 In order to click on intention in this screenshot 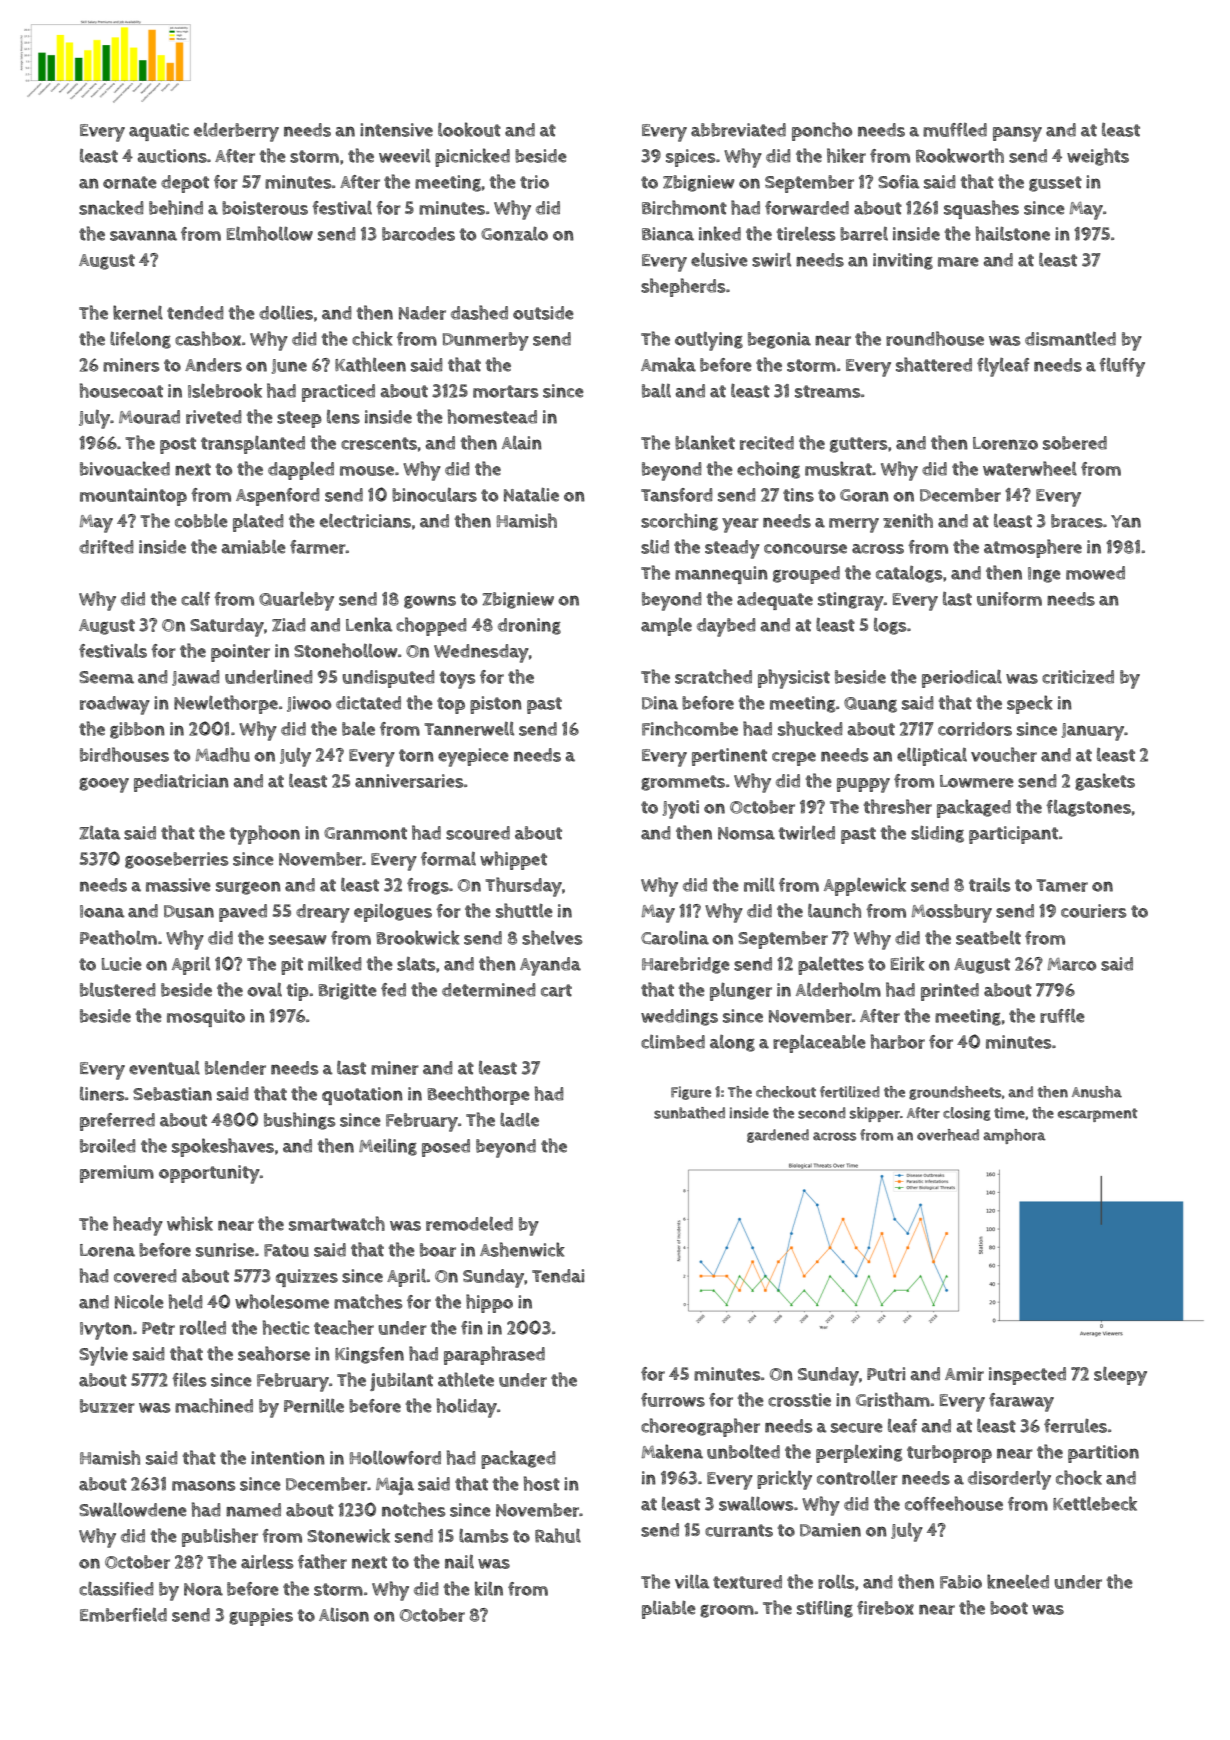, I will do `click(288, 1458)`.
